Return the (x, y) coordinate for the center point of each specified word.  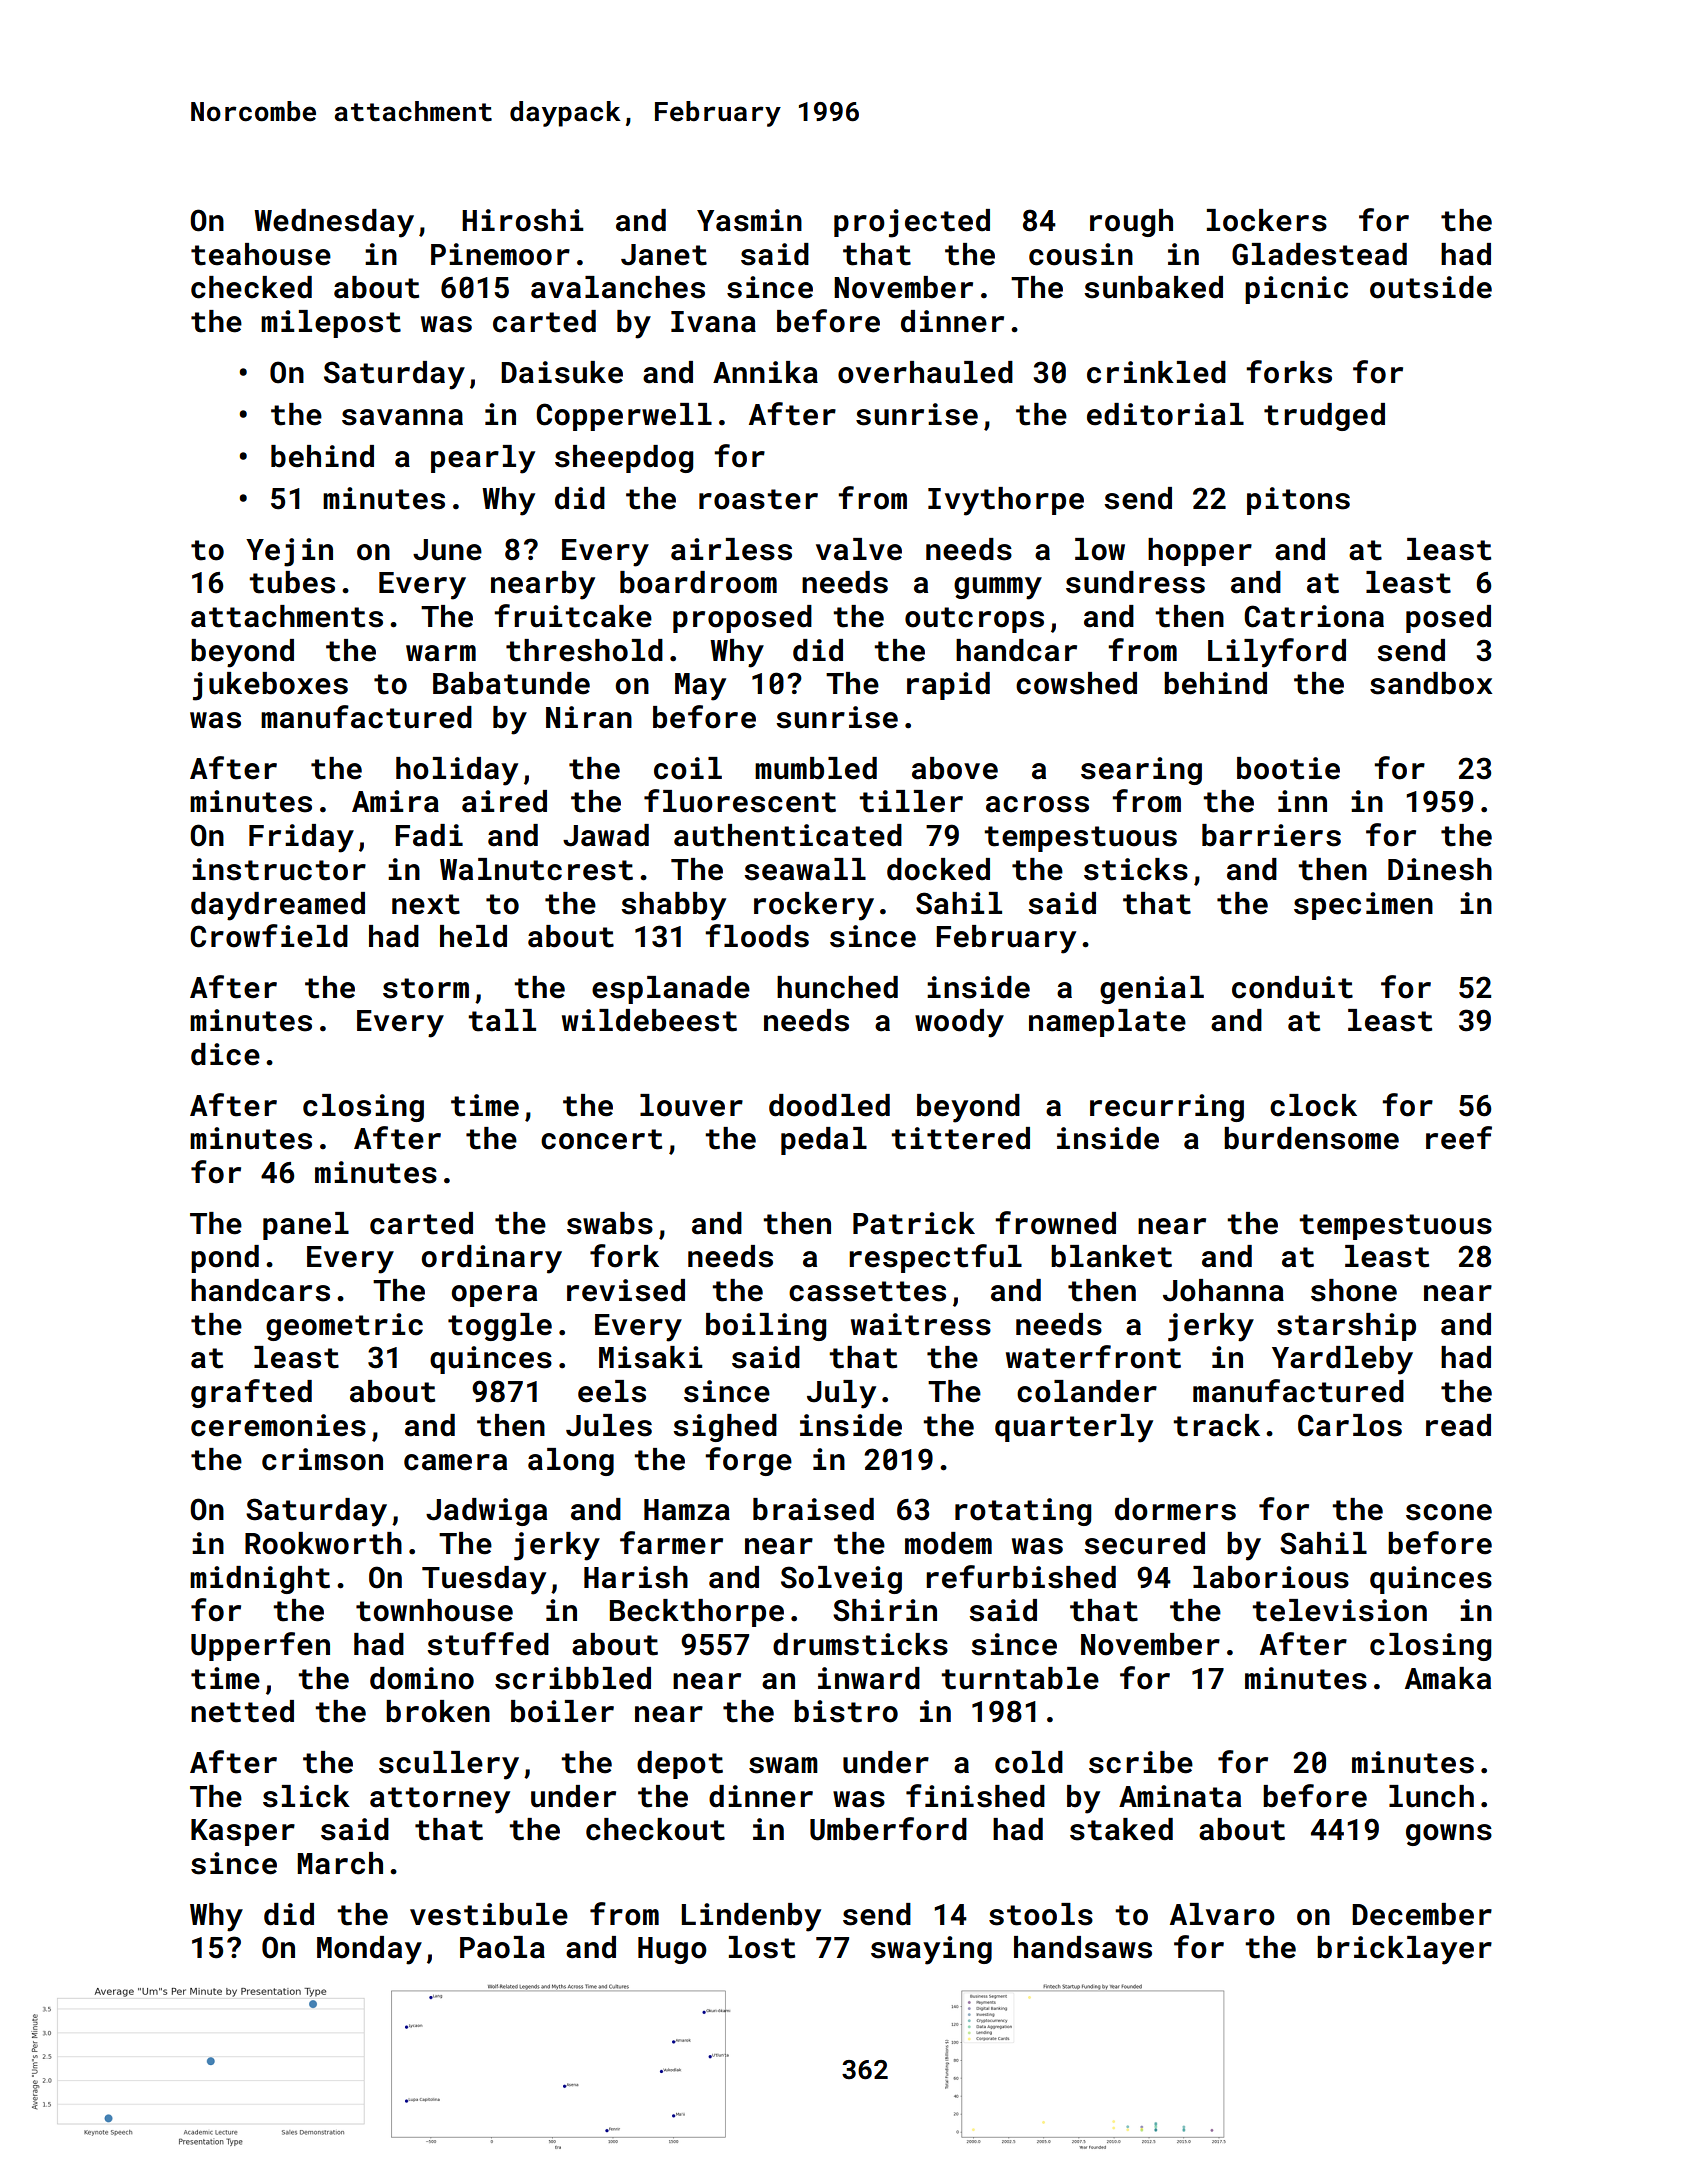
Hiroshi (522, 220)
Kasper (243, 1832)
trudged (1324, 417)
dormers (1175, 1509)
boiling (766, 1327)
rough (1131, 223)
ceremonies (278, 1425)
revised (626, 1290)
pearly (483, 459)
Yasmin (749, 220)
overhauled (925, 372)
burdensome (1311, 1138)
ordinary (491, 1259)
